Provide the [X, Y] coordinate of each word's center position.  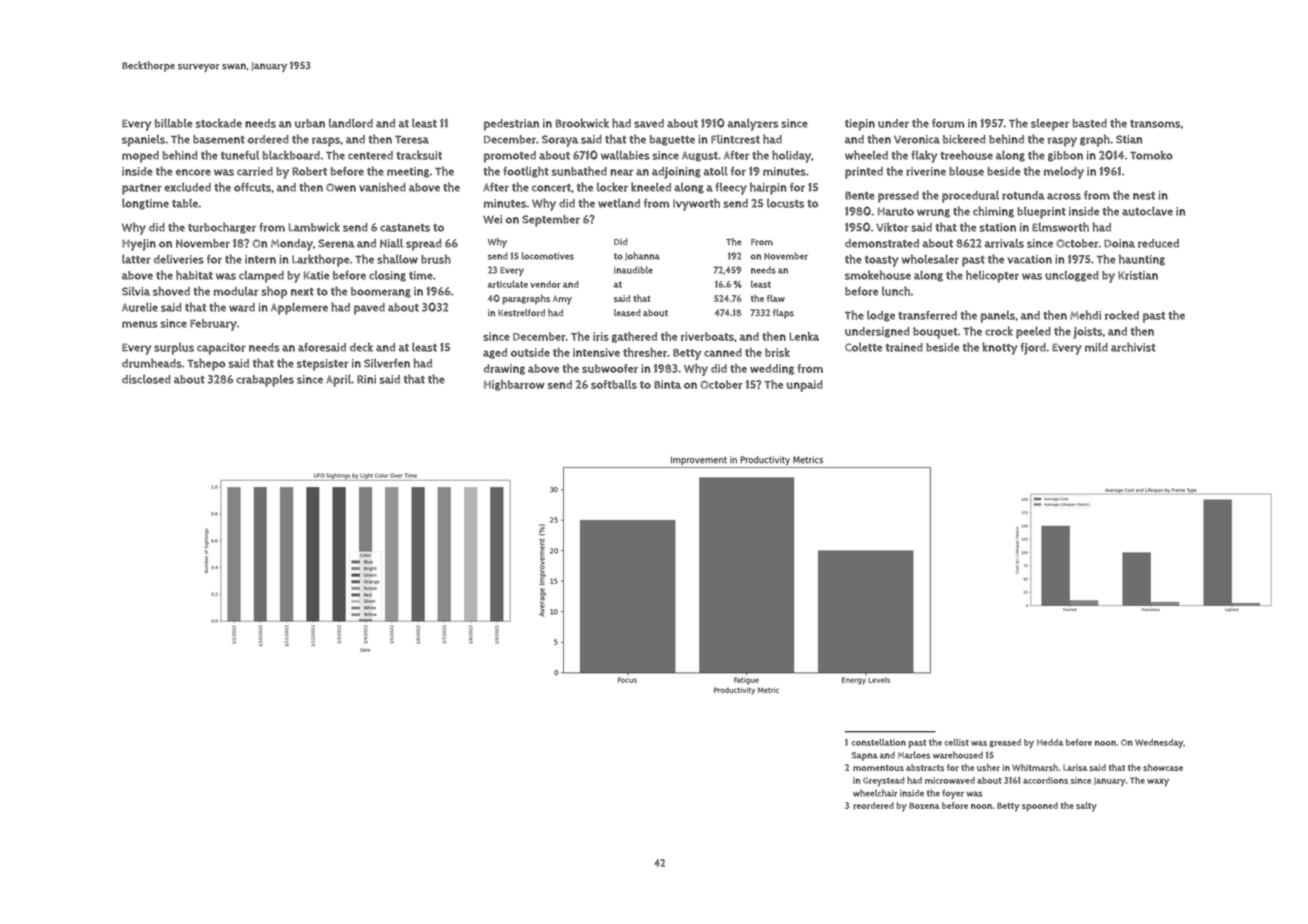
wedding [772, 369]
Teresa [412, 139]
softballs [614, 384]
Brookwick [582, 123]
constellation [879, 742]
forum [948, 123]
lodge [881, 316]
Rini [366, 379]
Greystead [883, 781]
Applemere [299, 308]
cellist [957, 742]
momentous [878, 768]
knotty [1000, 348]
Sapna [864, 756]
